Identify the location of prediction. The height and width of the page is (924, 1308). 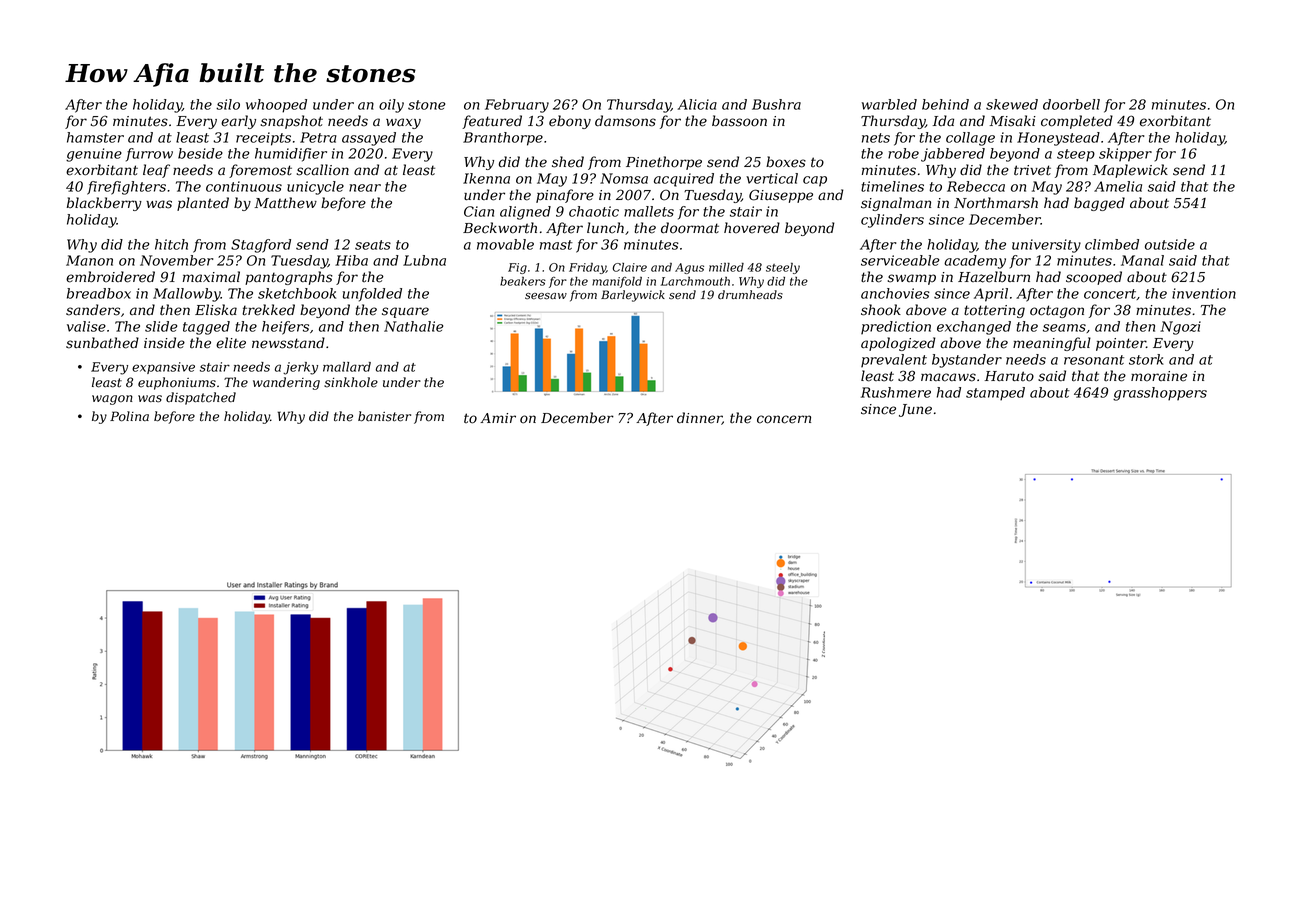
(896, 328).
